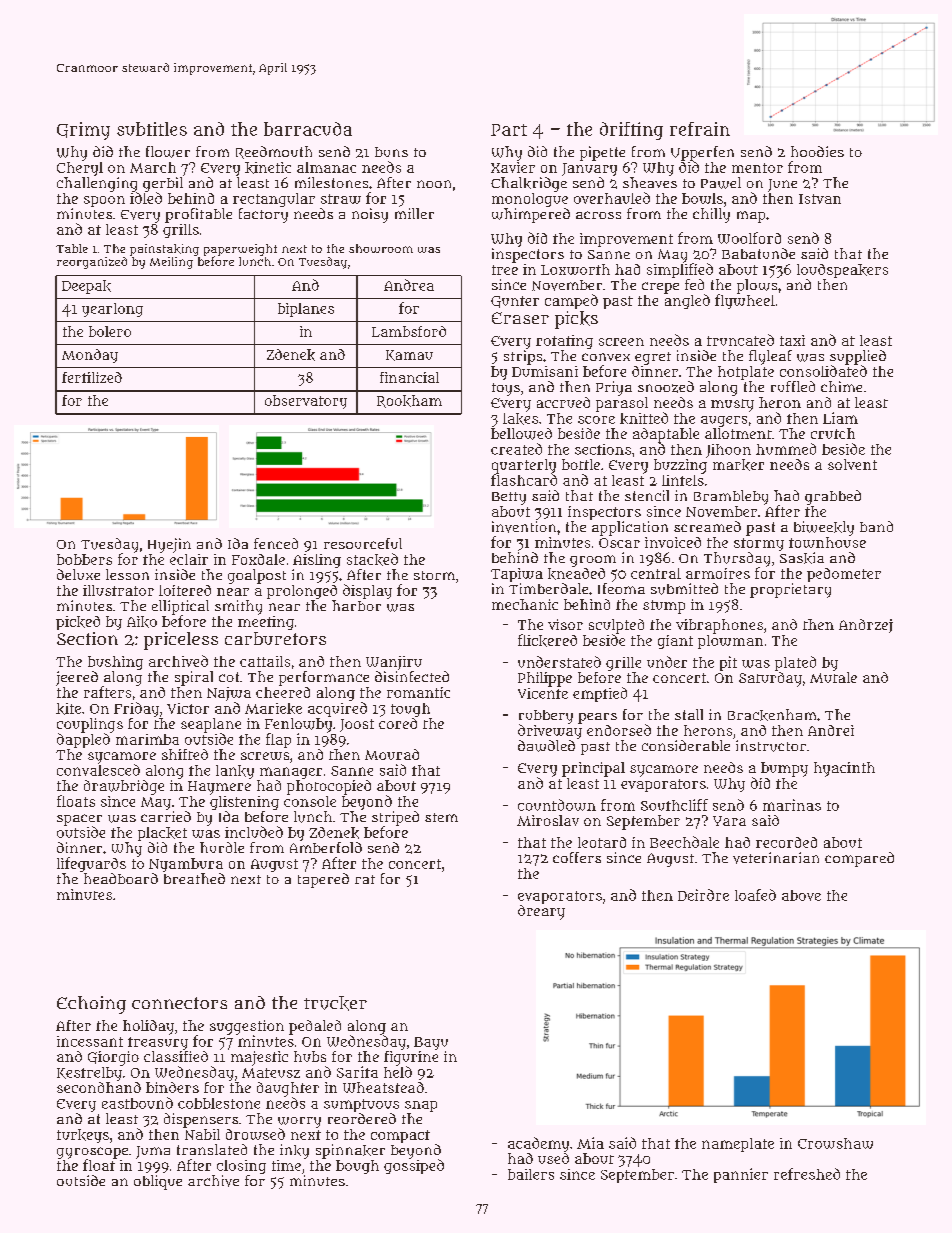 This image has height=1233, width=952. What do you see at coordinates (614, 388) in the image?
I see `Priya` at bounding box center [614, 388].
